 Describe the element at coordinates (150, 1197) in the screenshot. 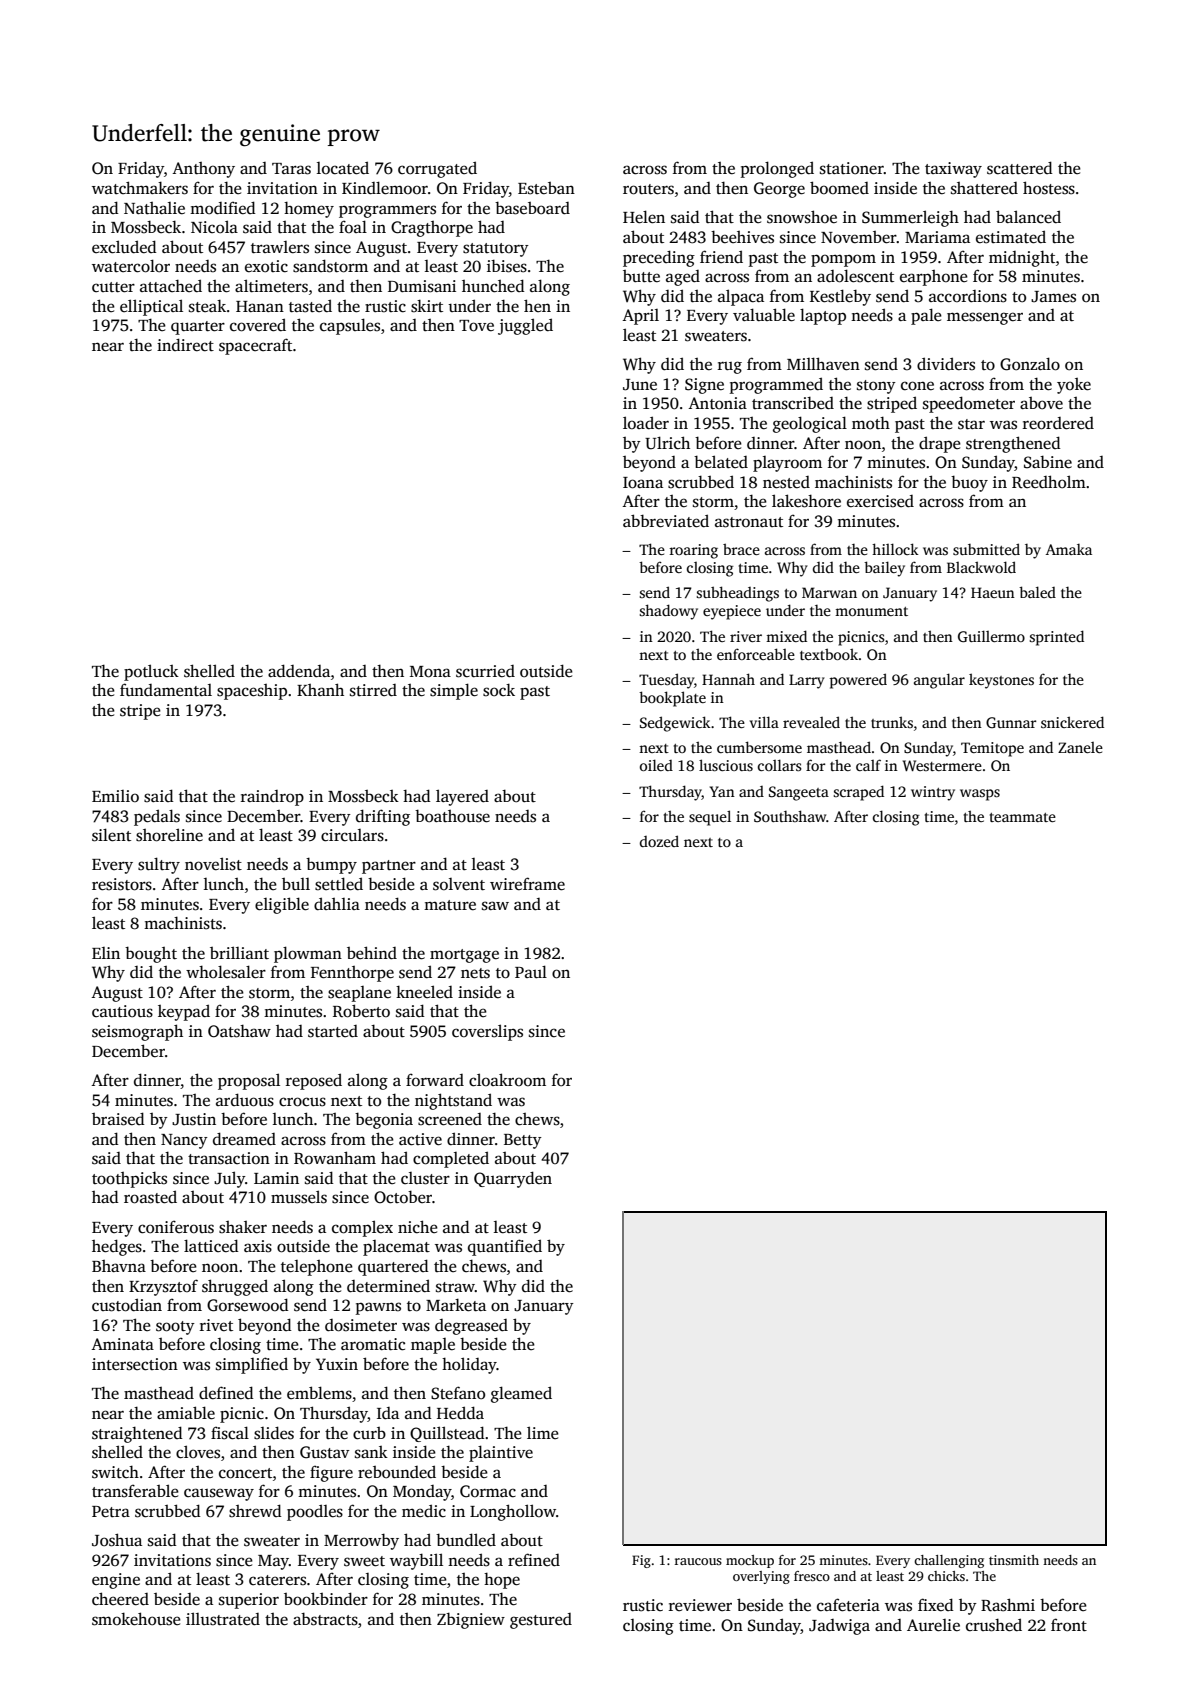

I see `roasted` at that location.
